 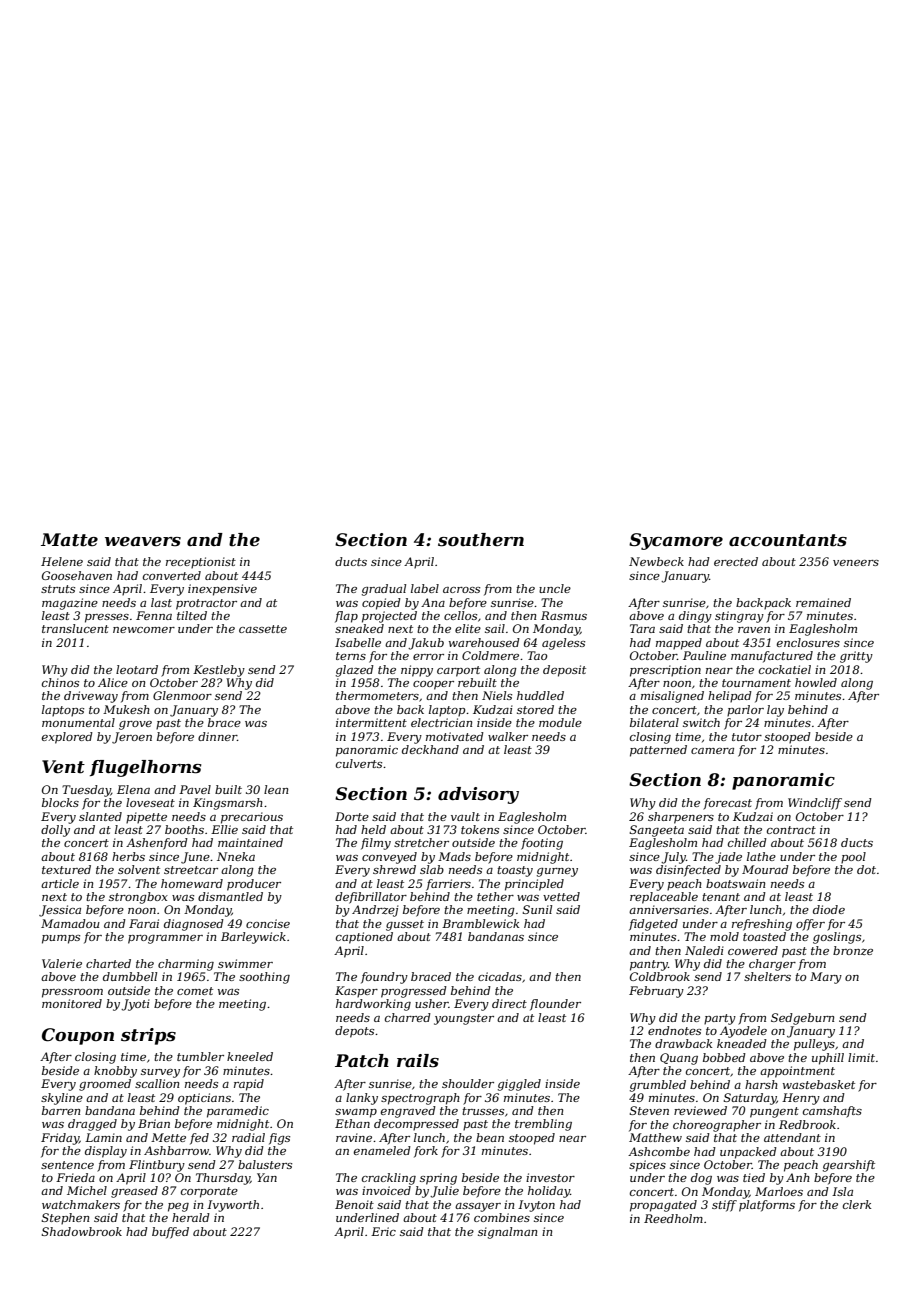 I want to click on magazine, so click(x=70, y=604).
